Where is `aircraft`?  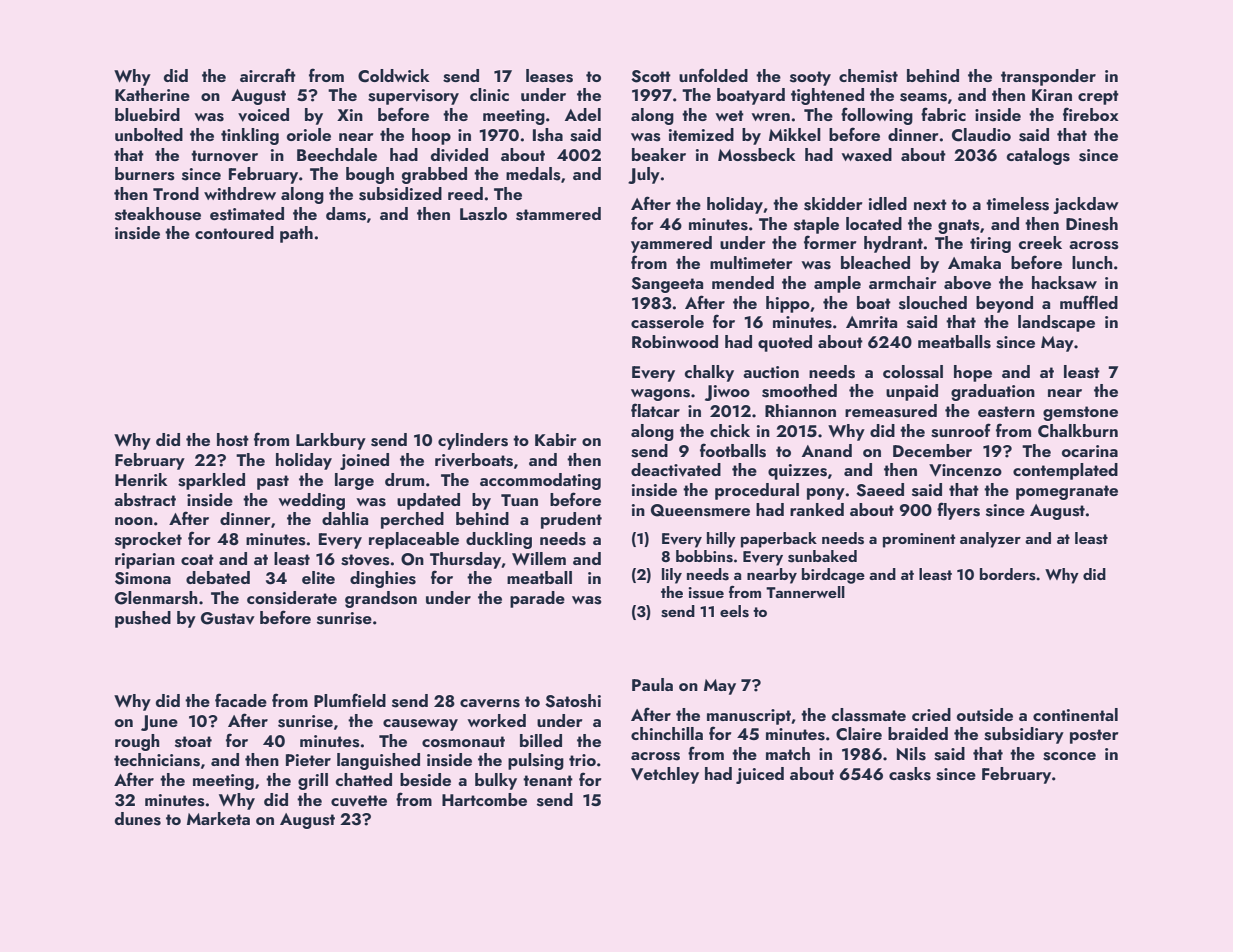
aircraft is located at coordinates (268, 75).
